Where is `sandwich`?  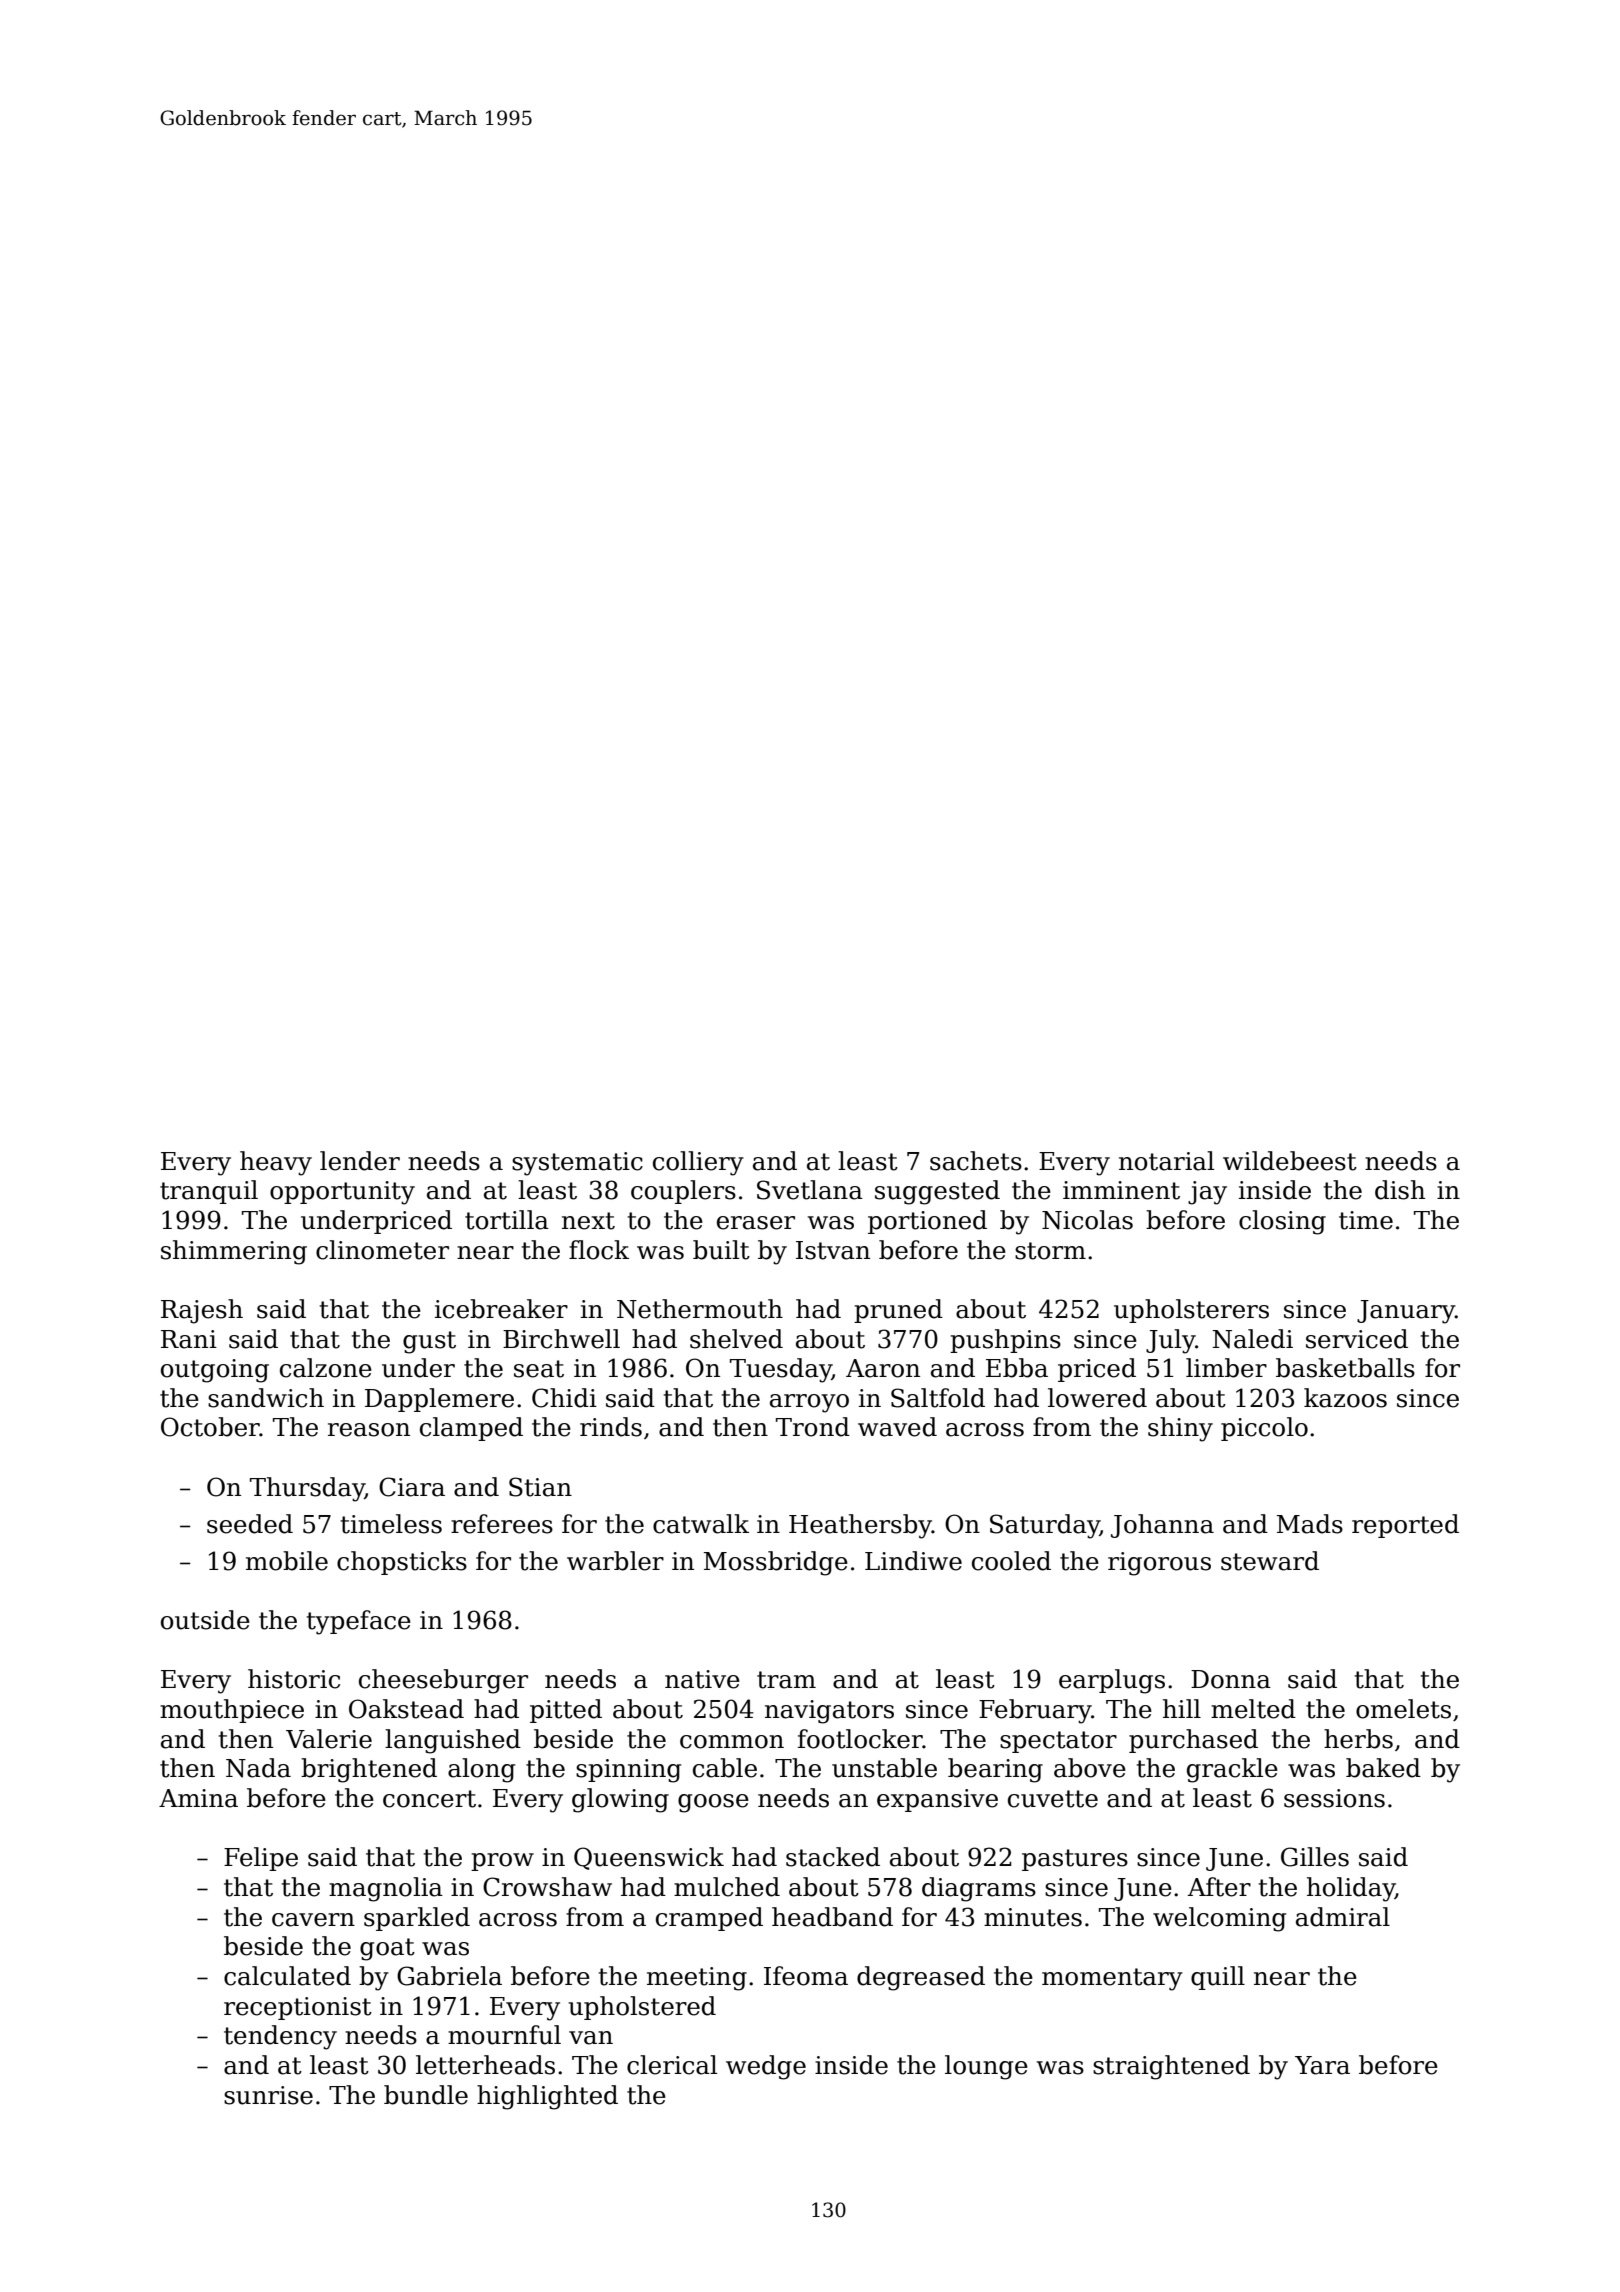 sandwich is located at coordinates (266, 1398).
